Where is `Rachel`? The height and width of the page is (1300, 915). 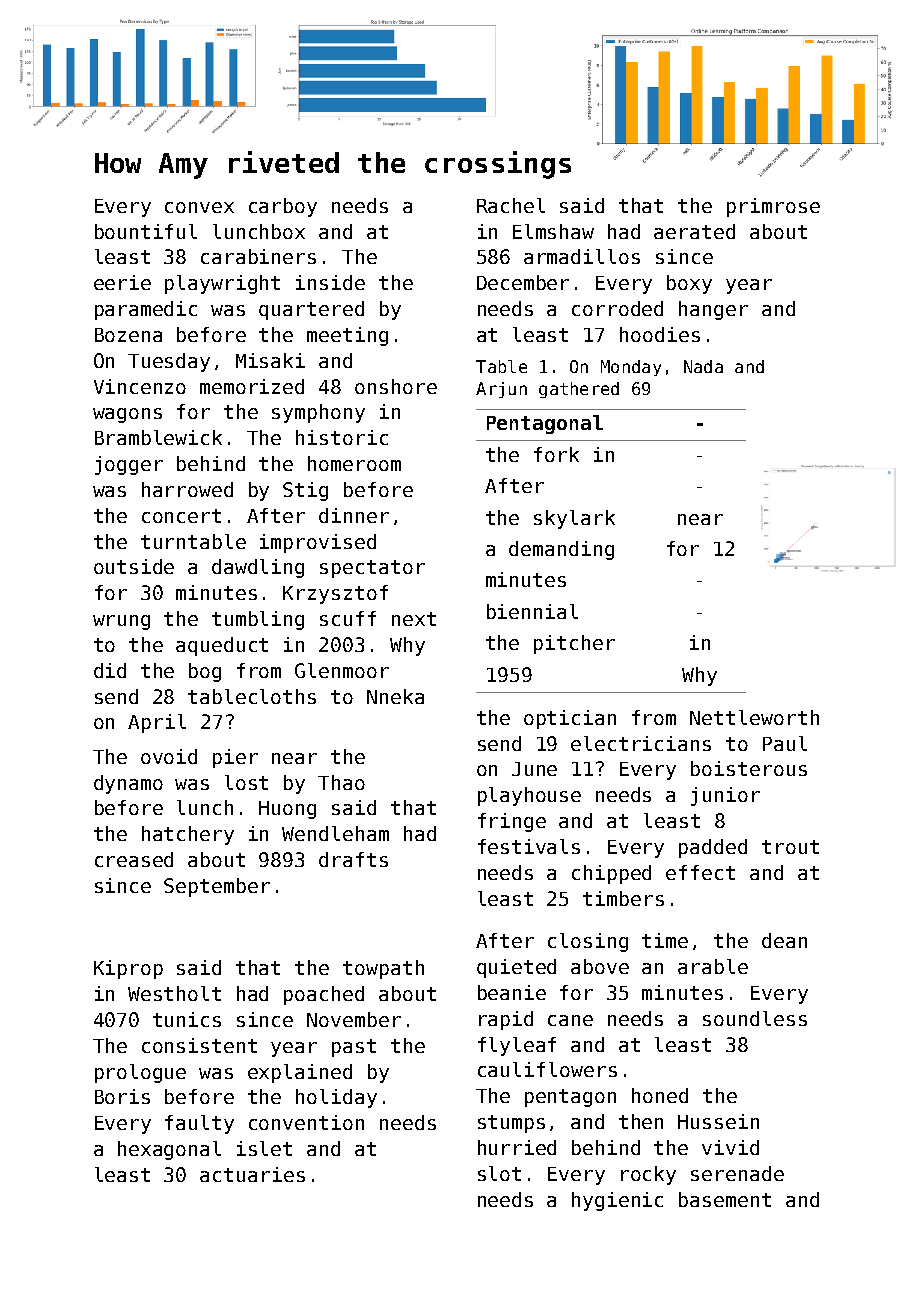
Rachel is located at coordinates (511, 205).
